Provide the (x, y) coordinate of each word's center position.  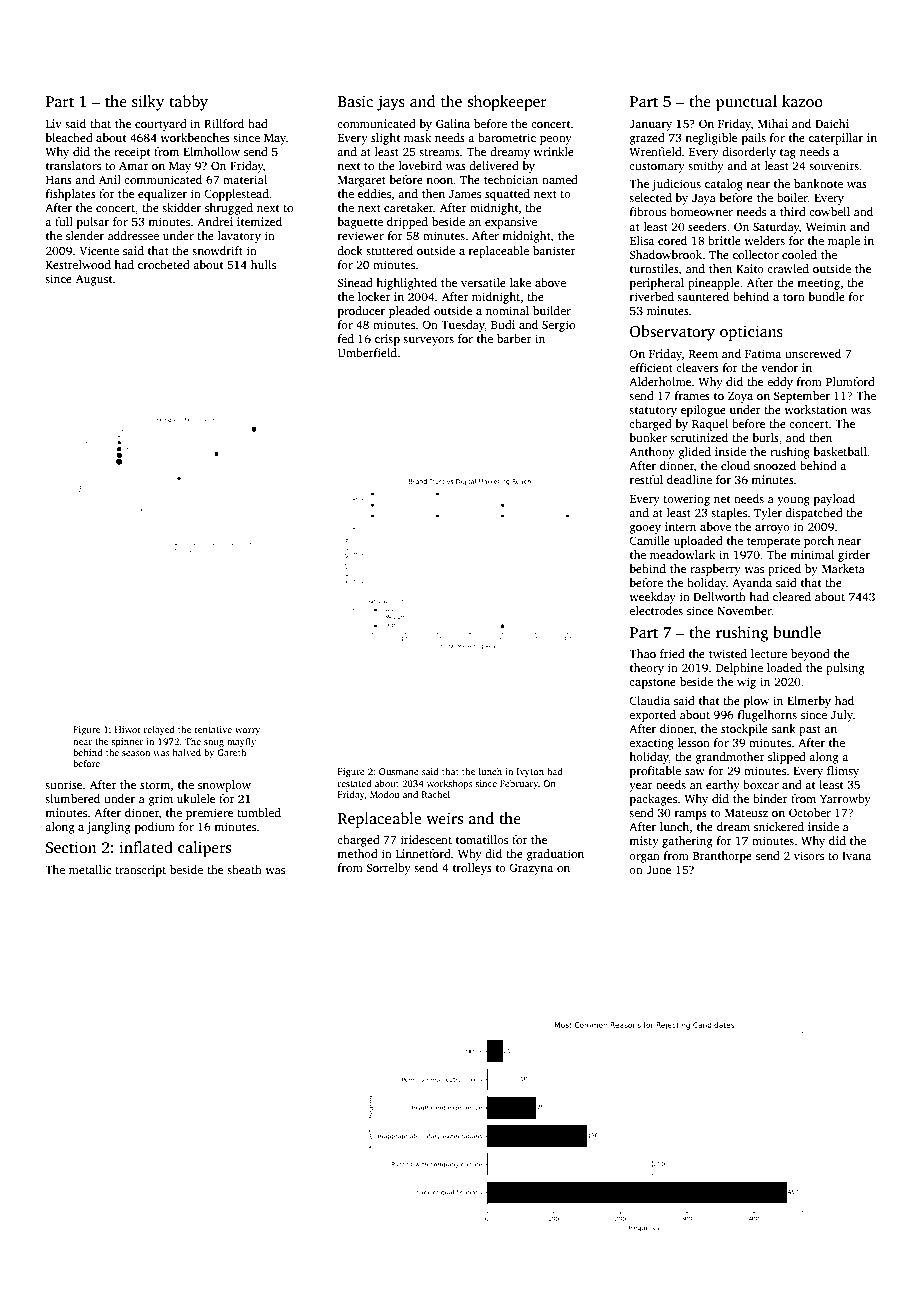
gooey (645, 529)
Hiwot (128, 729)
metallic (90, 869)
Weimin (826, 226)
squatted (507, 195)
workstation (815, 409)
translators (73, 165)
